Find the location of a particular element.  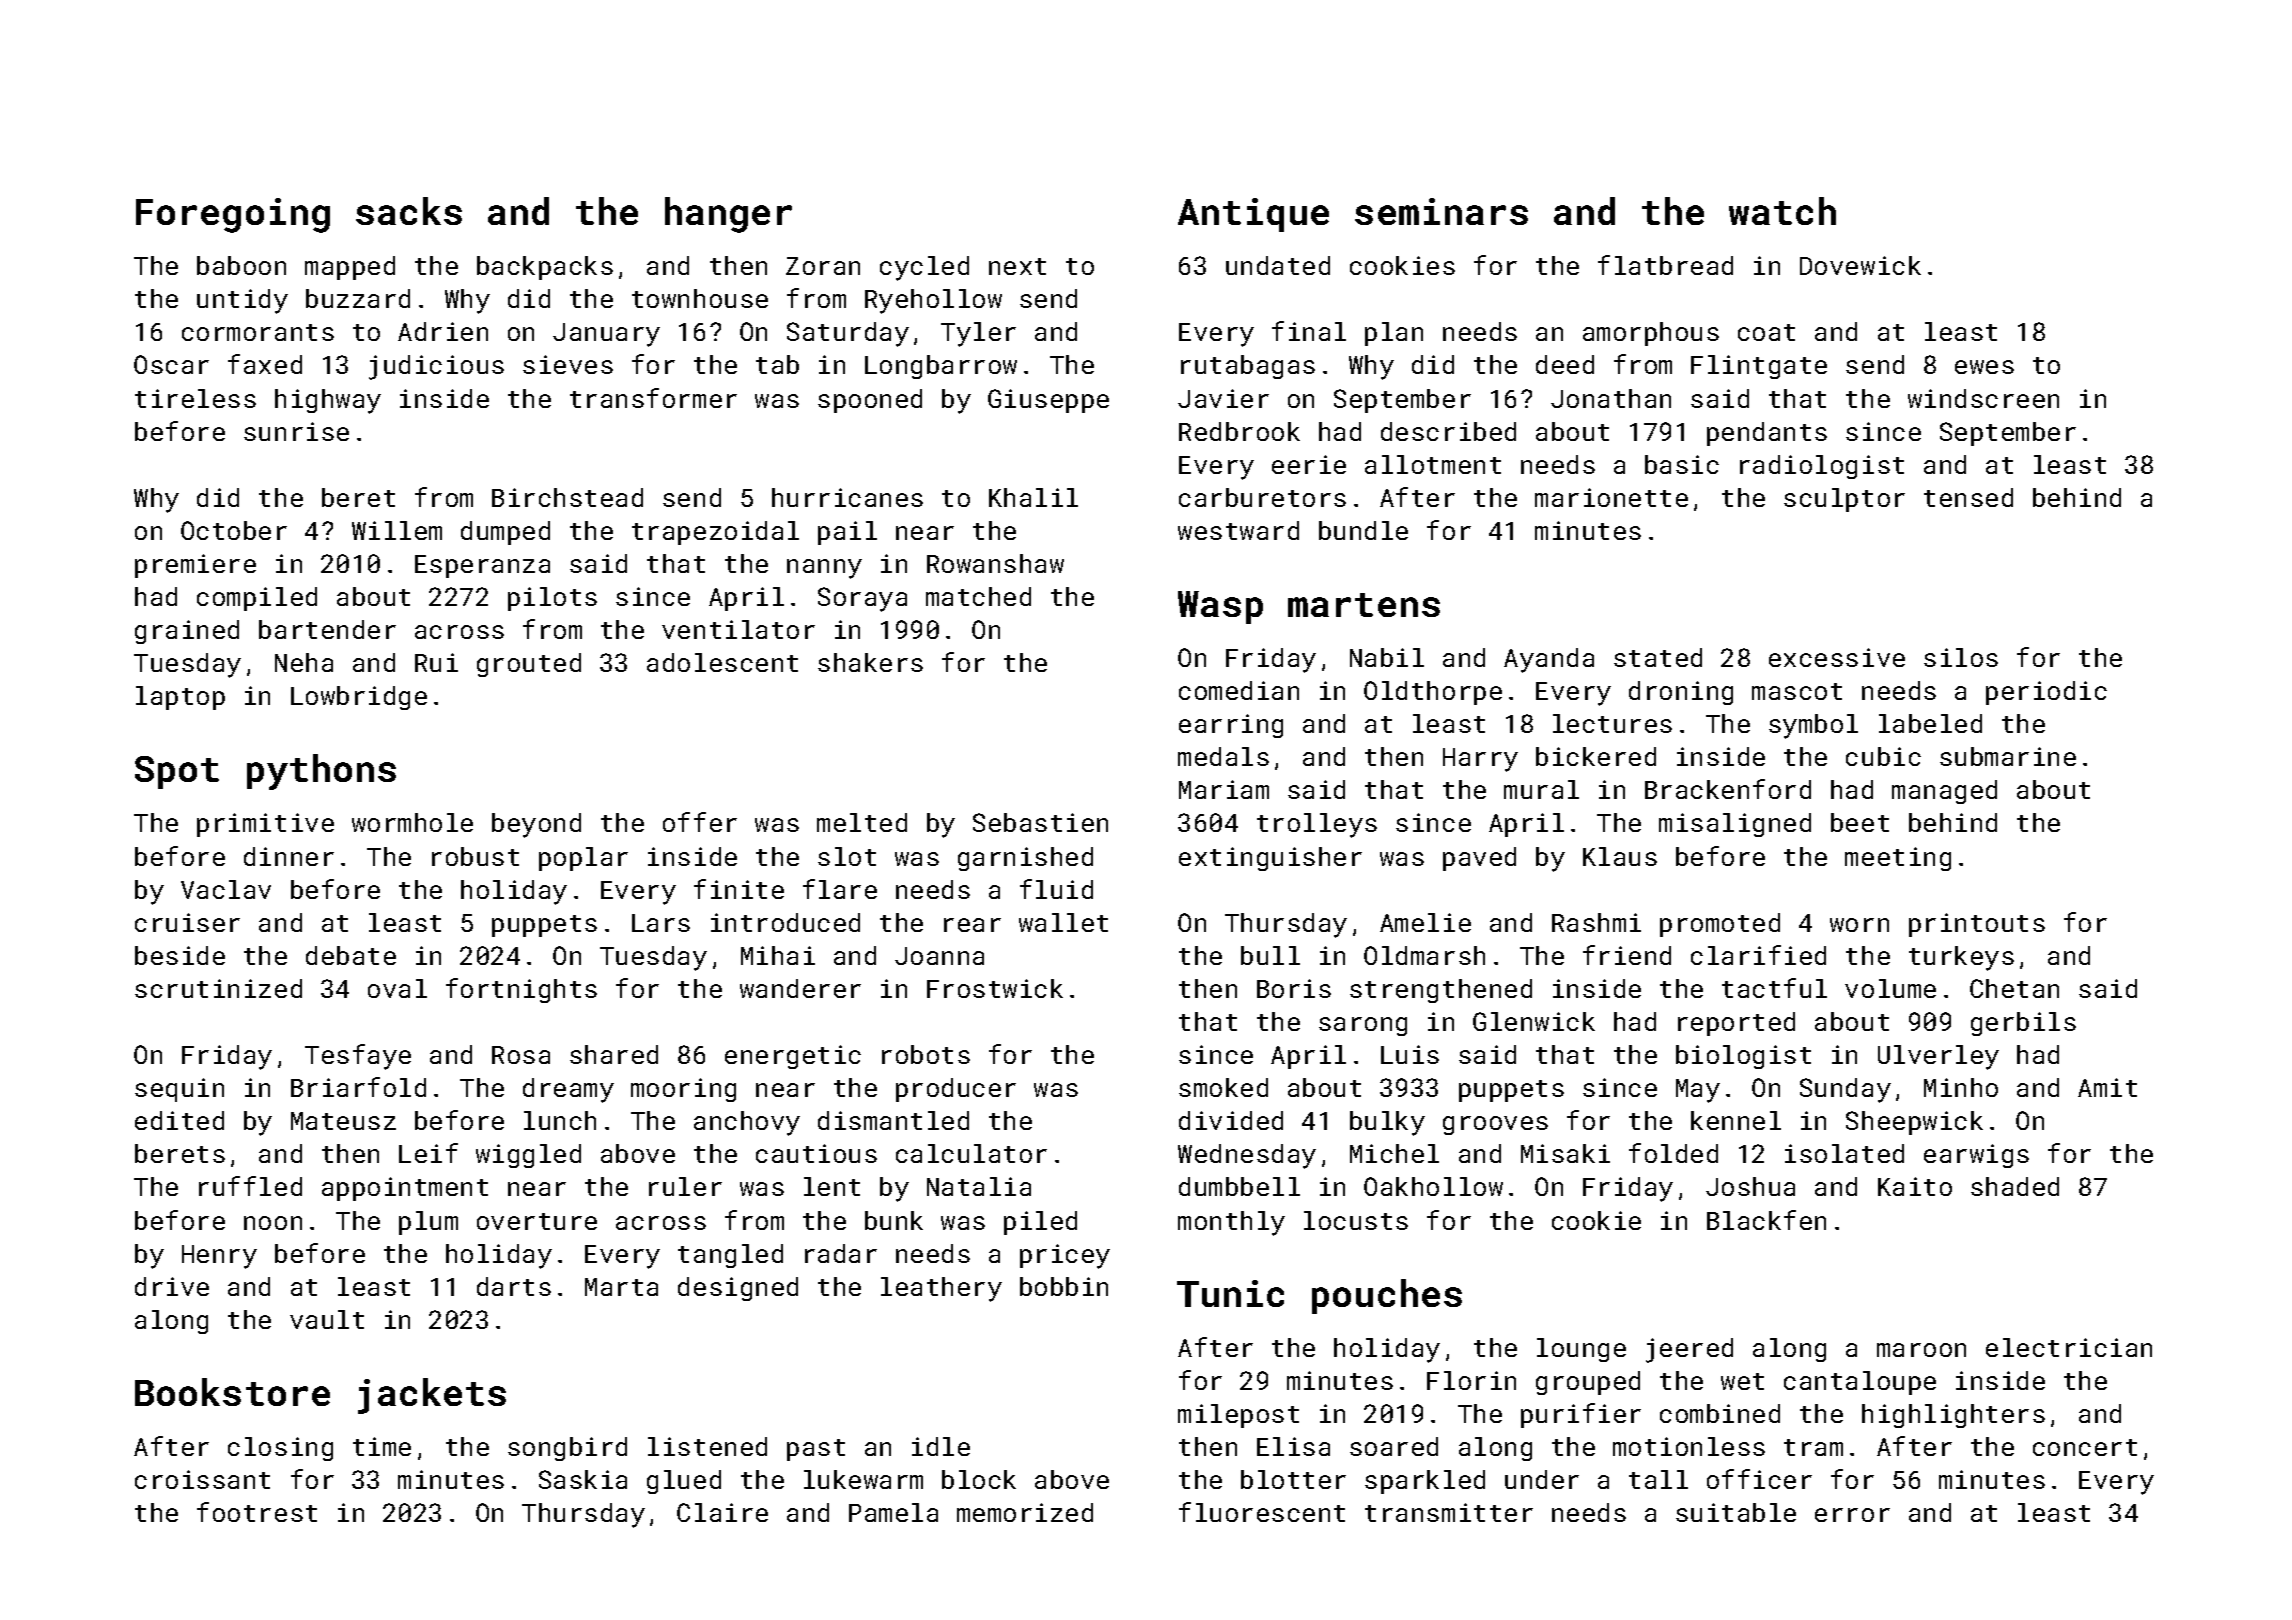

Lars is located at coordinates (661, 923).
